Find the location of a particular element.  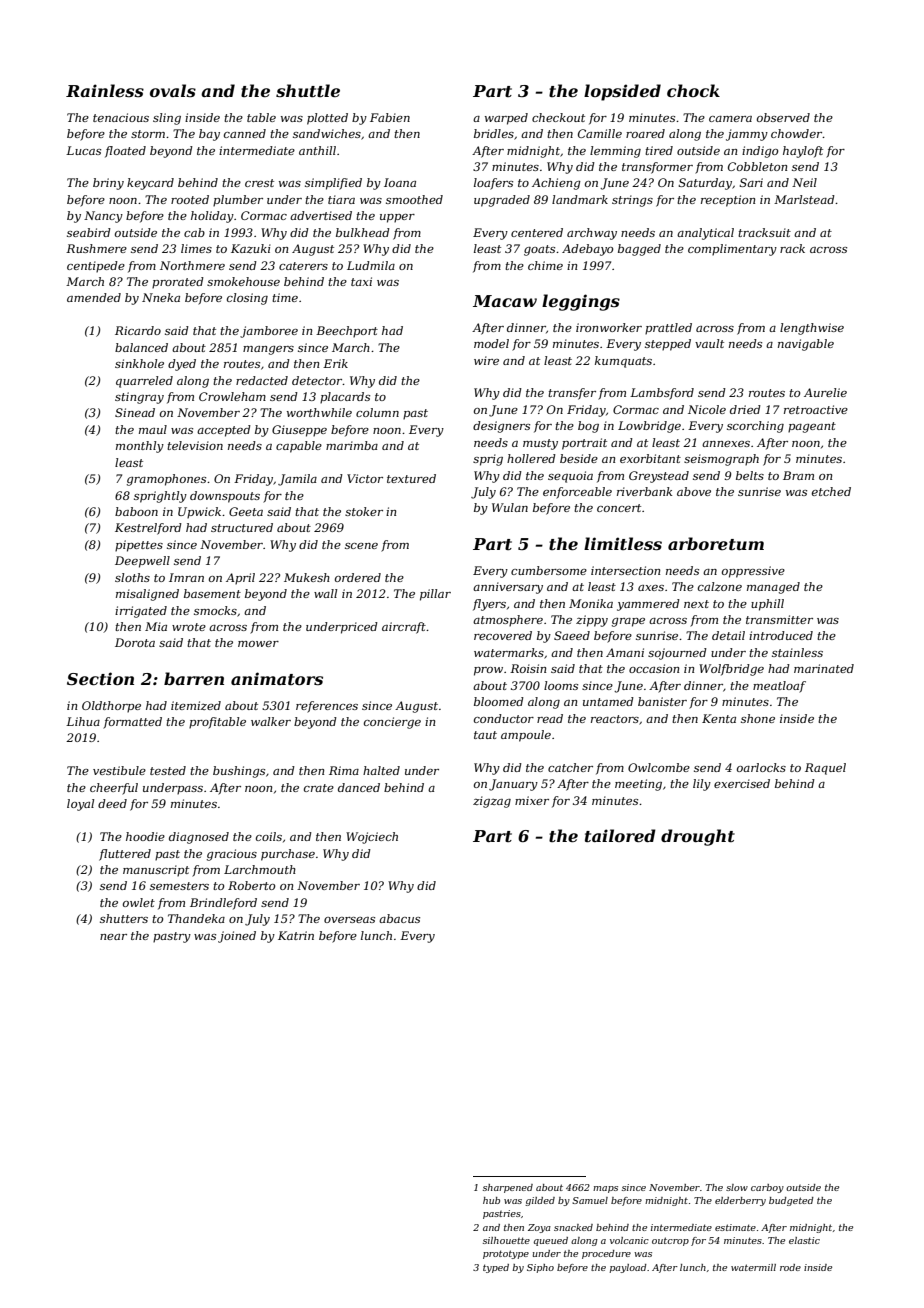

cumbersome is located at coordinates (549, 570).
